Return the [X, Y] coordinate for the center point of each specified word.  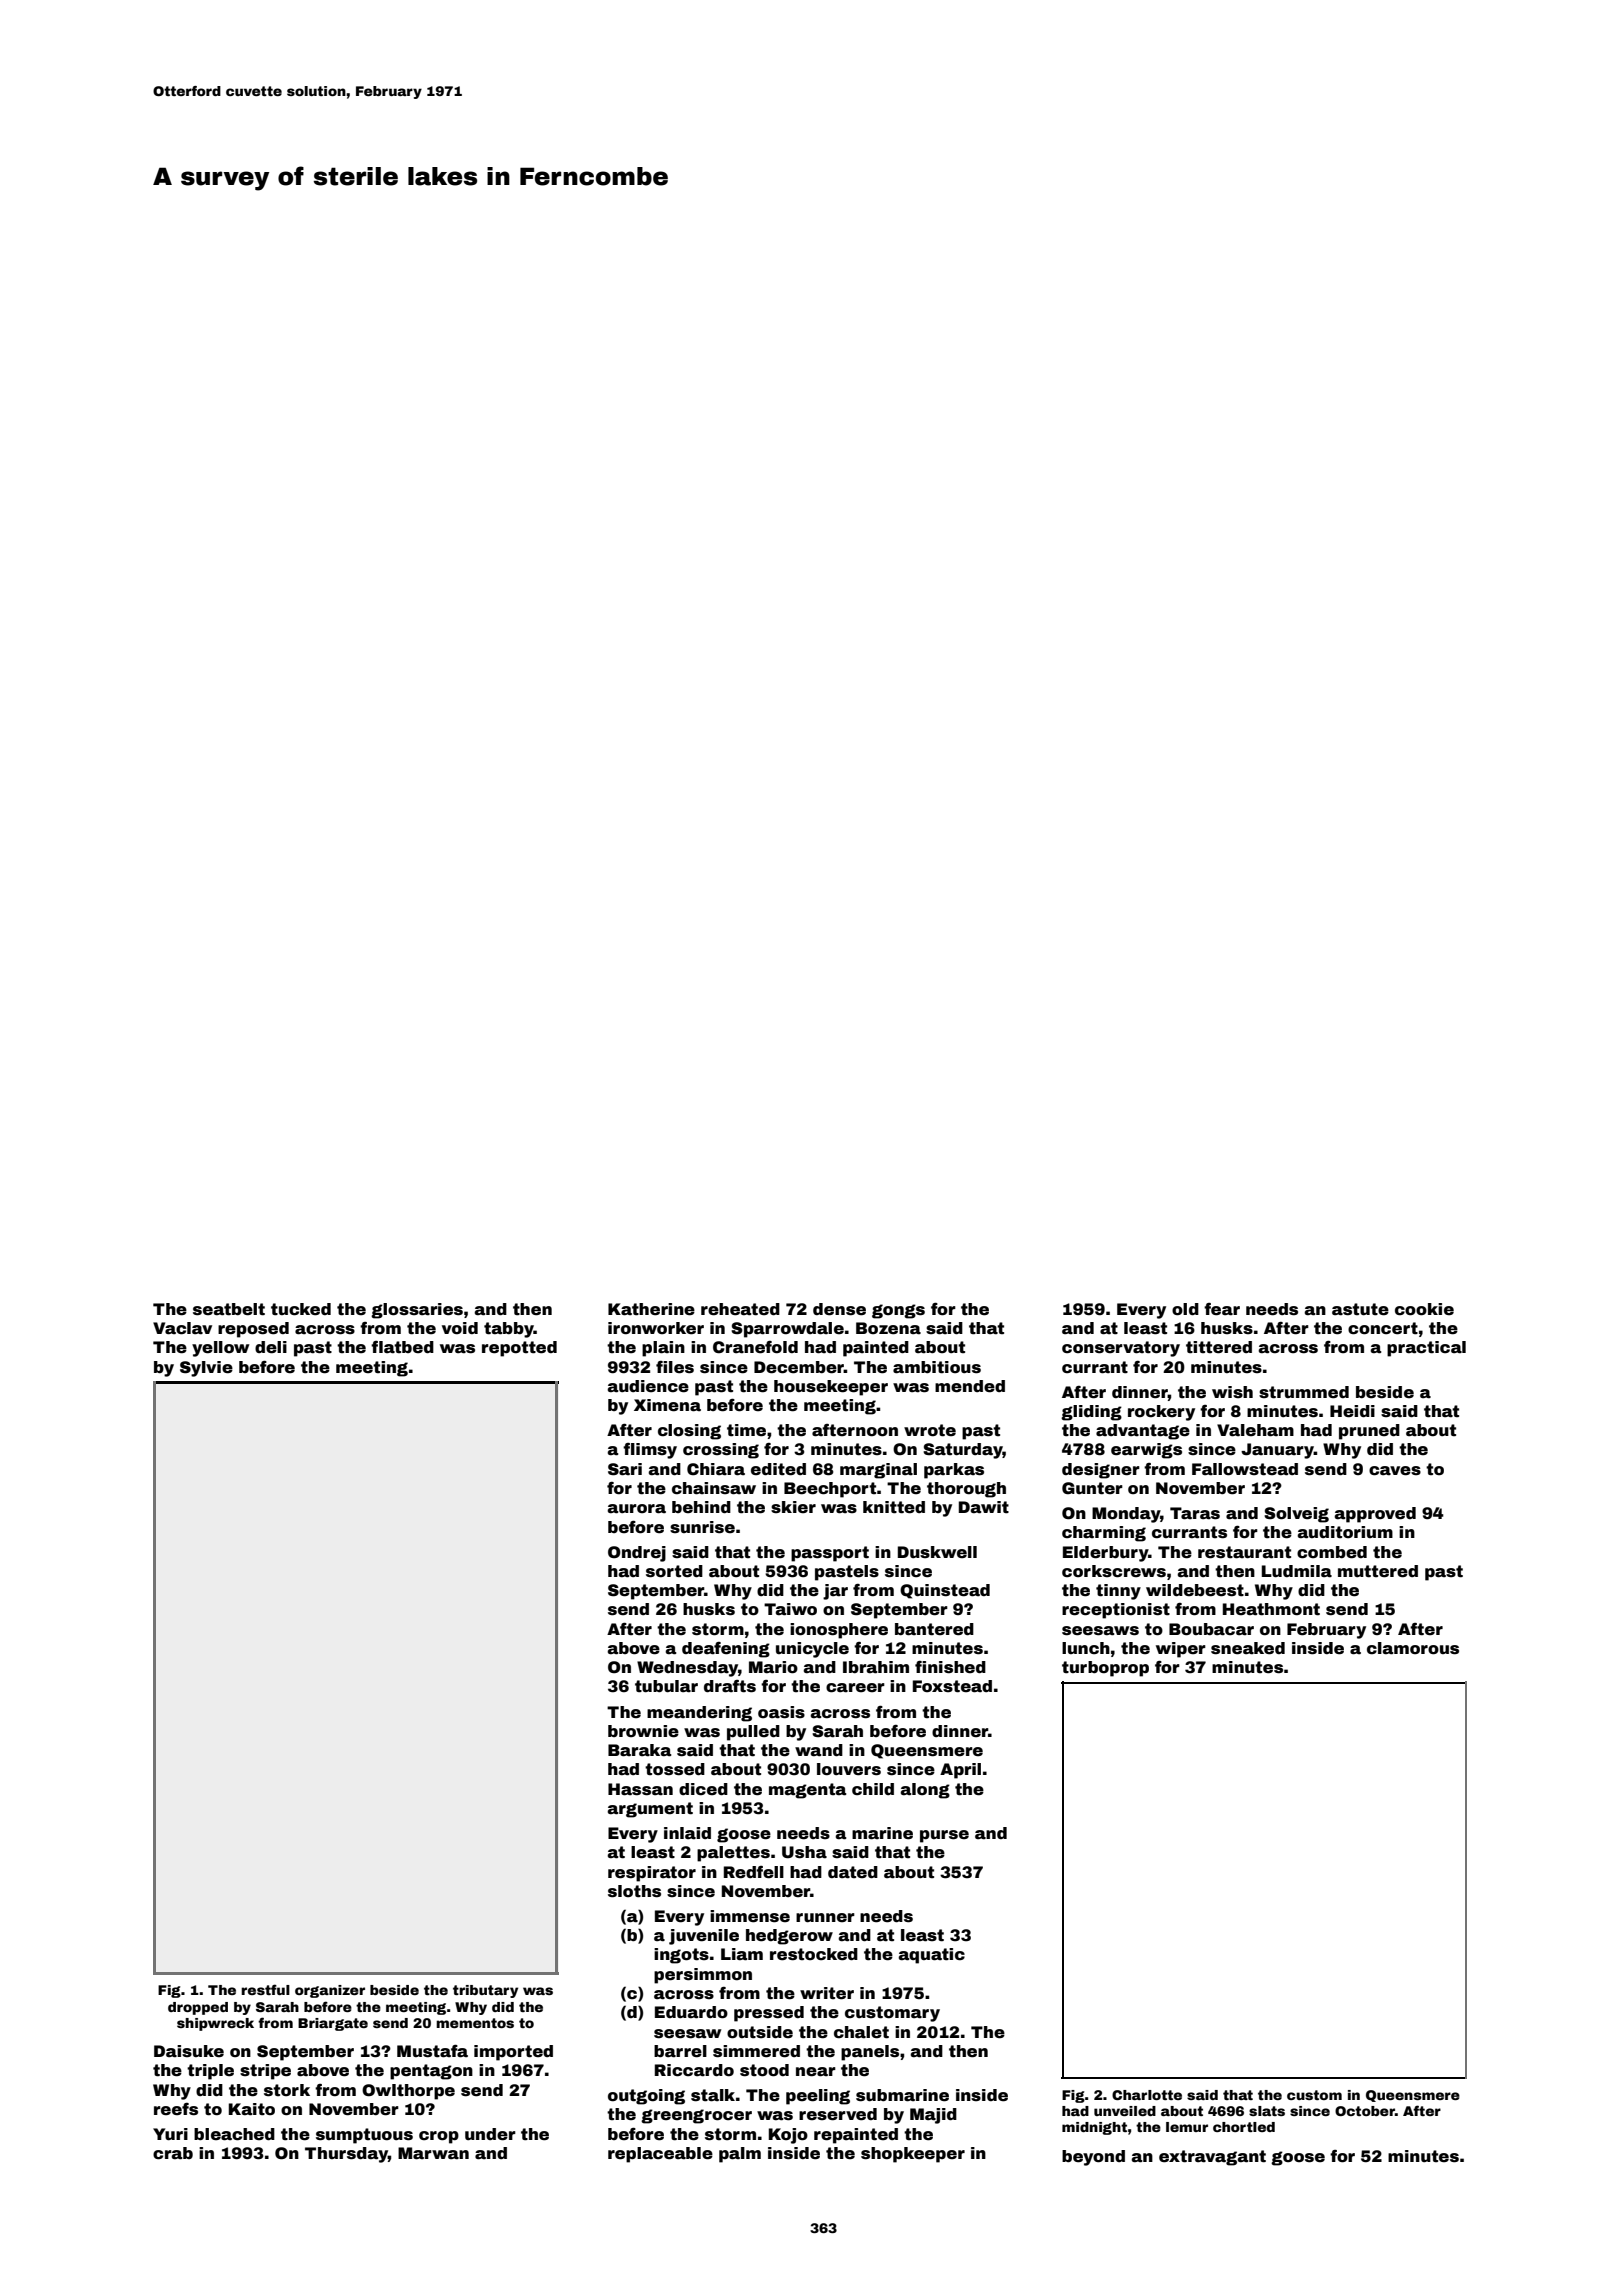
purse [944, 1836]
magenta [807, 1791]
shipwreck [215, 2024]
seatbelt [229, 1309]
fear [1222, 1309]
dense [839, 1309]
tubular [666, 1686]
